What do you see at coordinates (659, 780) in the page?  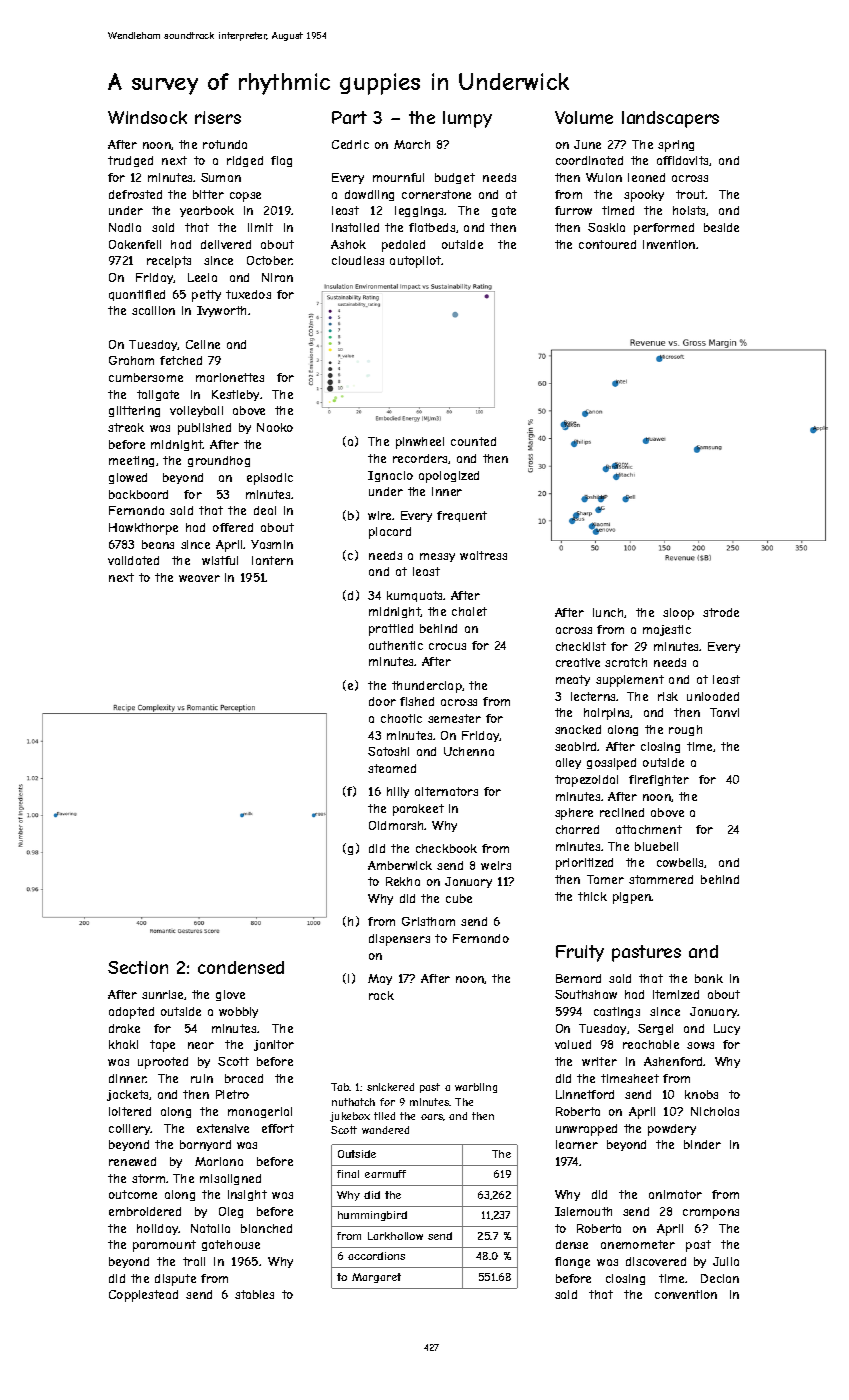 I see `firefighter` at bounding box center [659, 780].
